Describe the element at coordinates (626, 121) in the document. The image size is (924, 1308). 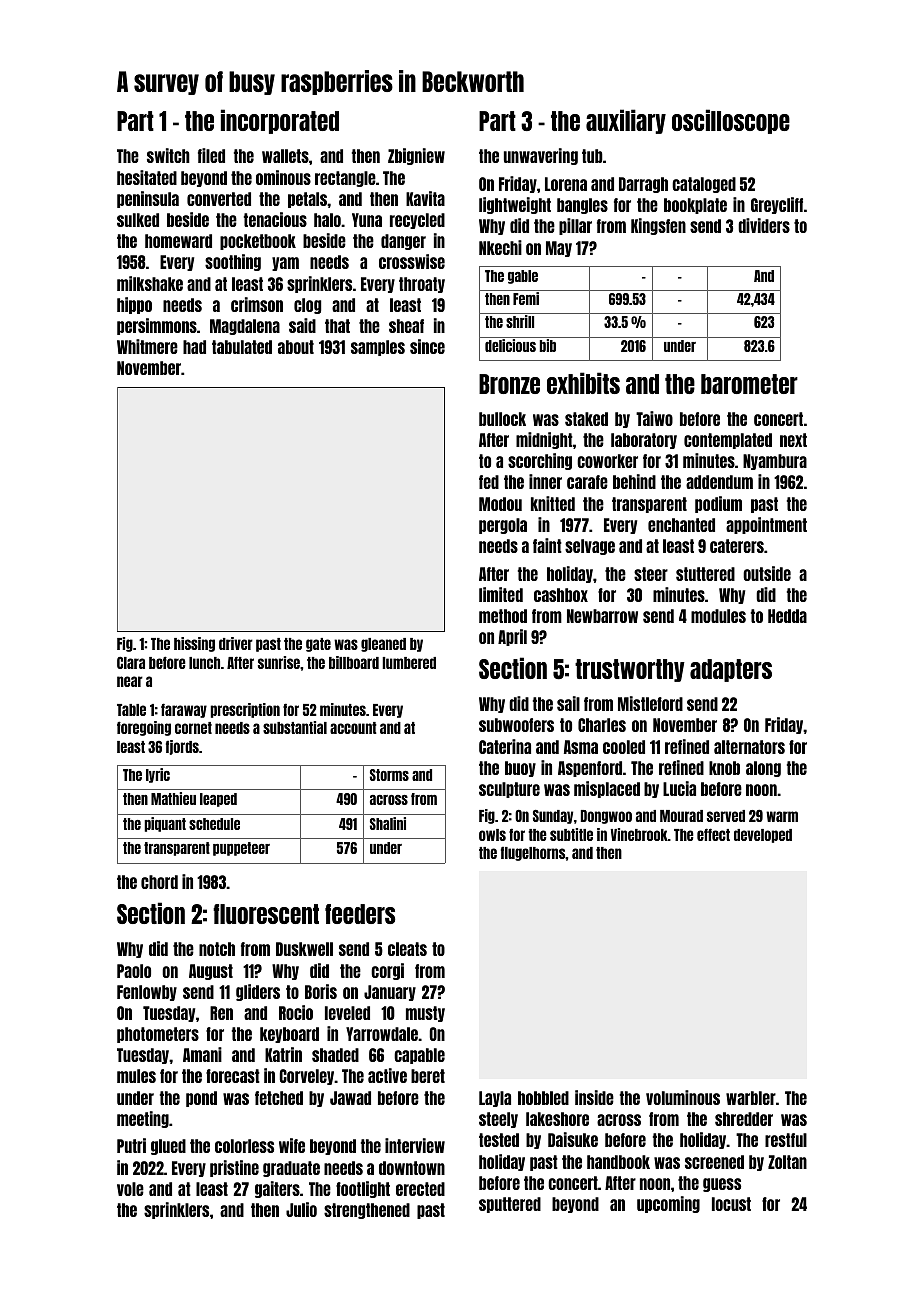
I see `auxiliary` at that location.
